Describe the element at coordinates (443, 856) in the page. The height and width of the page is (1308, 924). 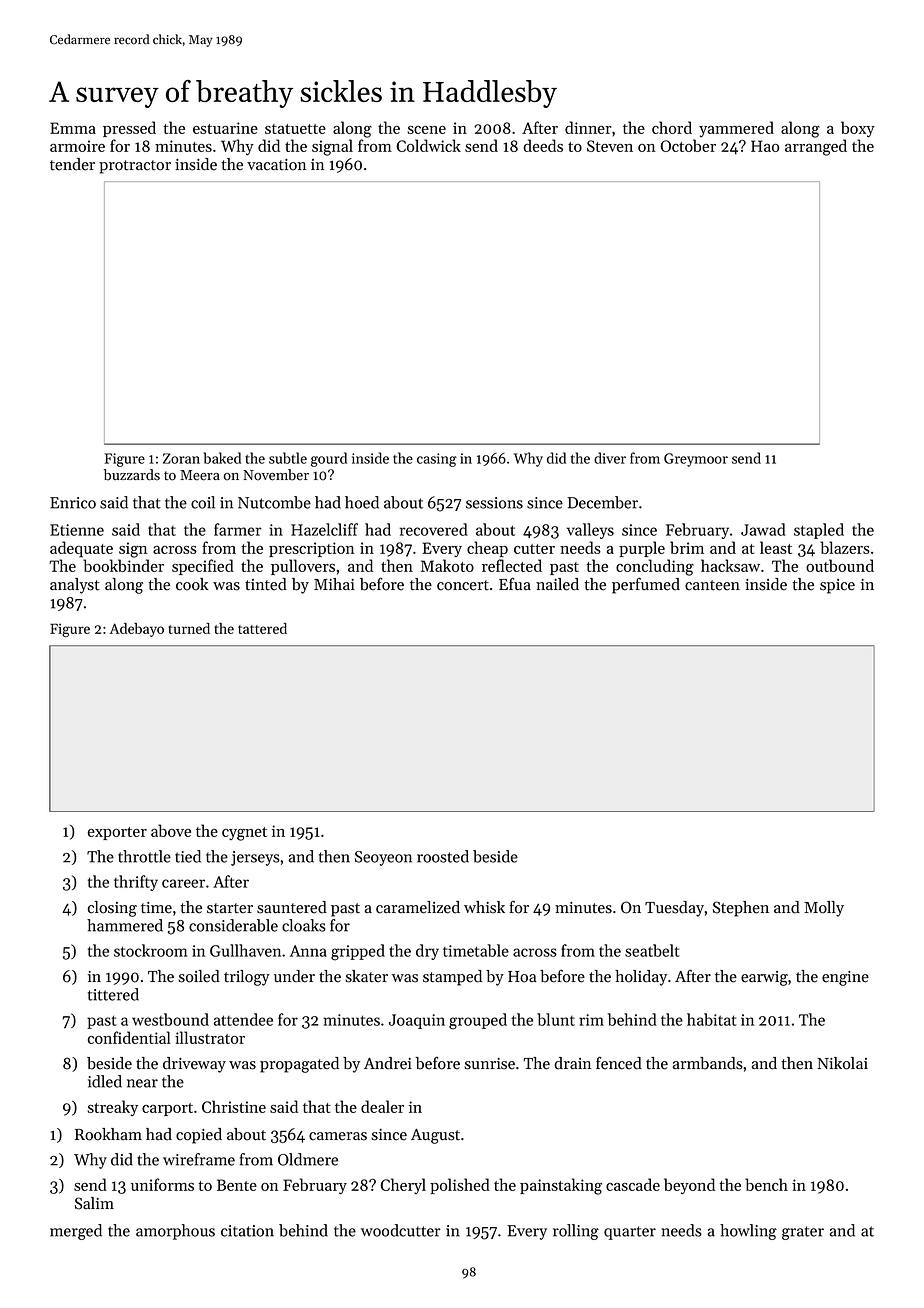
I see `roosted` at that location.
